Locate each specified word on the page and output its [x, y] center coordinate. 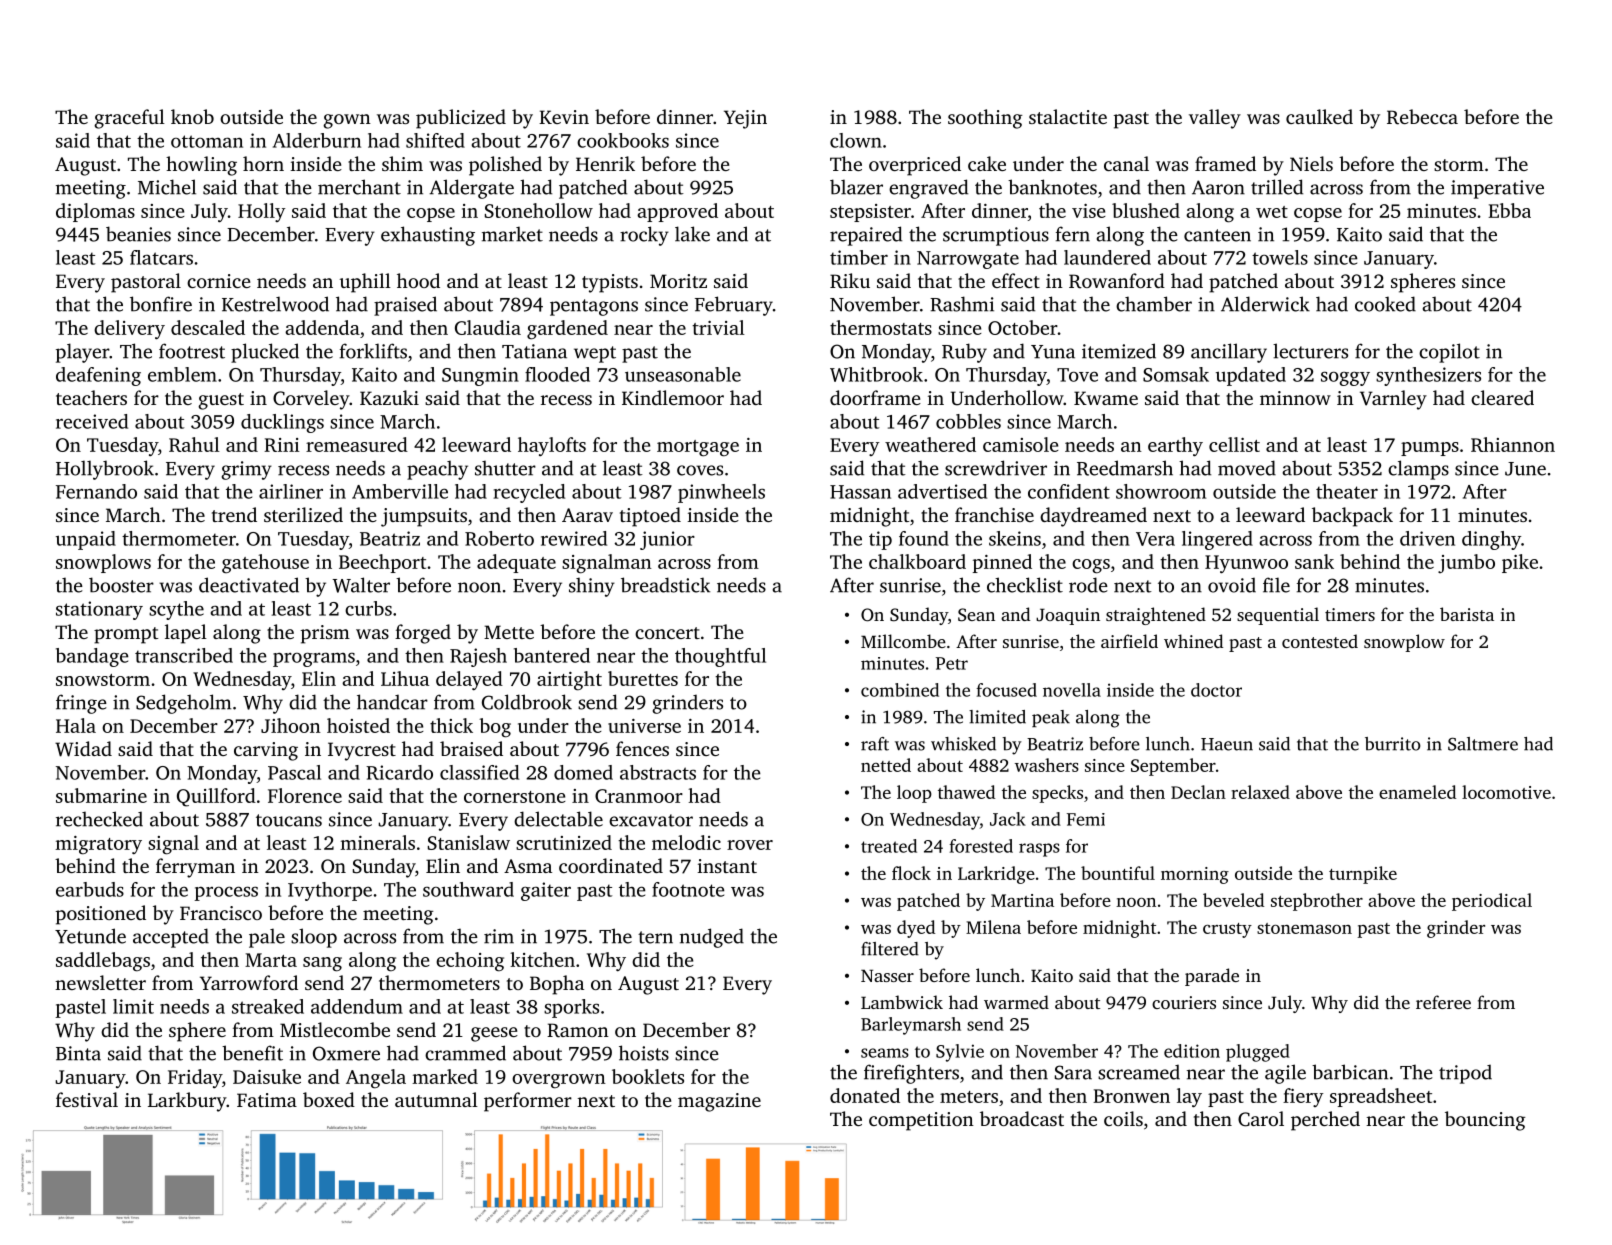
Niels [1311, 163]
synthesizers [1428, 376]
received [92, 421]
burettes [643, 678]
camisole [1020, 444]
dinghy [1491, 540]
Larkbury [187, 1102]
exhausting [428, 236]
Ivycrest [362, 751]
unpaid [86, 540]
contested [1320, 641]
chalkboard [917, 561]
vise [1088, 211]
